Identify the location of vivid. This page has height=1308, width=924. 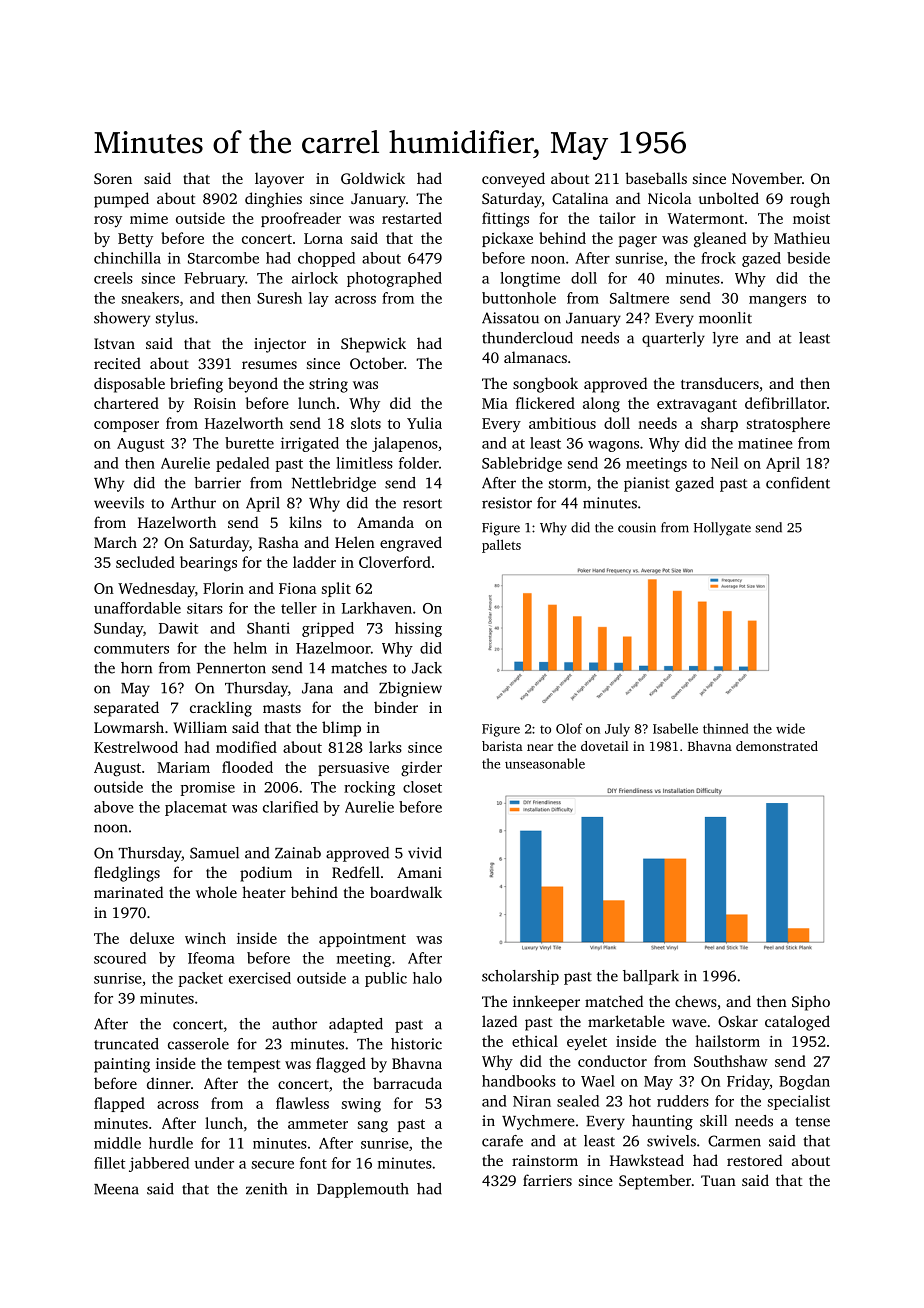
(425, 853).
